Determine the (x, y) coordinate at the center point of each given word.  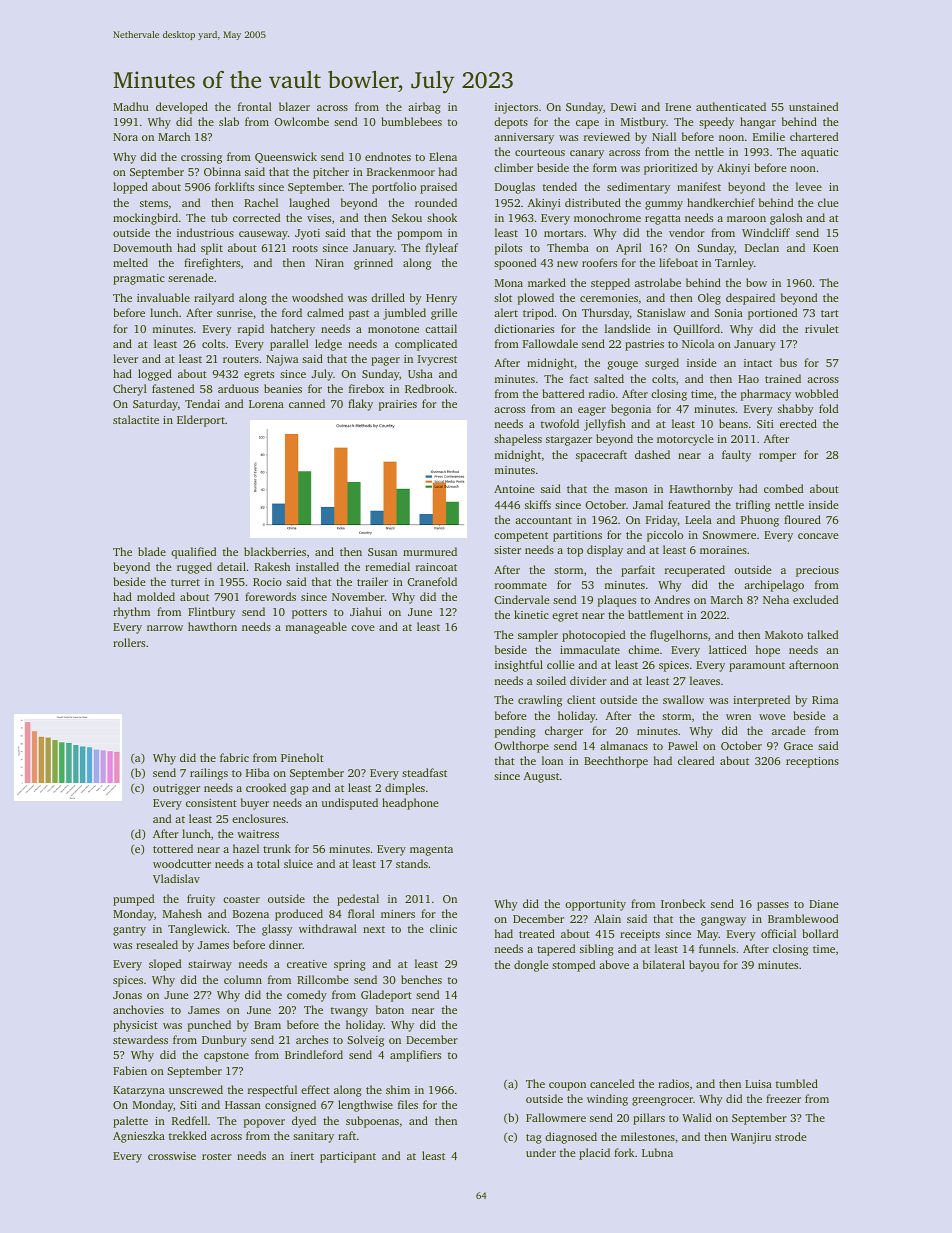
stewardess (140, 1039)
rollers (129, 642)
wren (738, 717)
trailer (372, 581)
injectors (516, 108)
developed (182, 108)
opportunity (595, 905)
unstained (814, 106)
